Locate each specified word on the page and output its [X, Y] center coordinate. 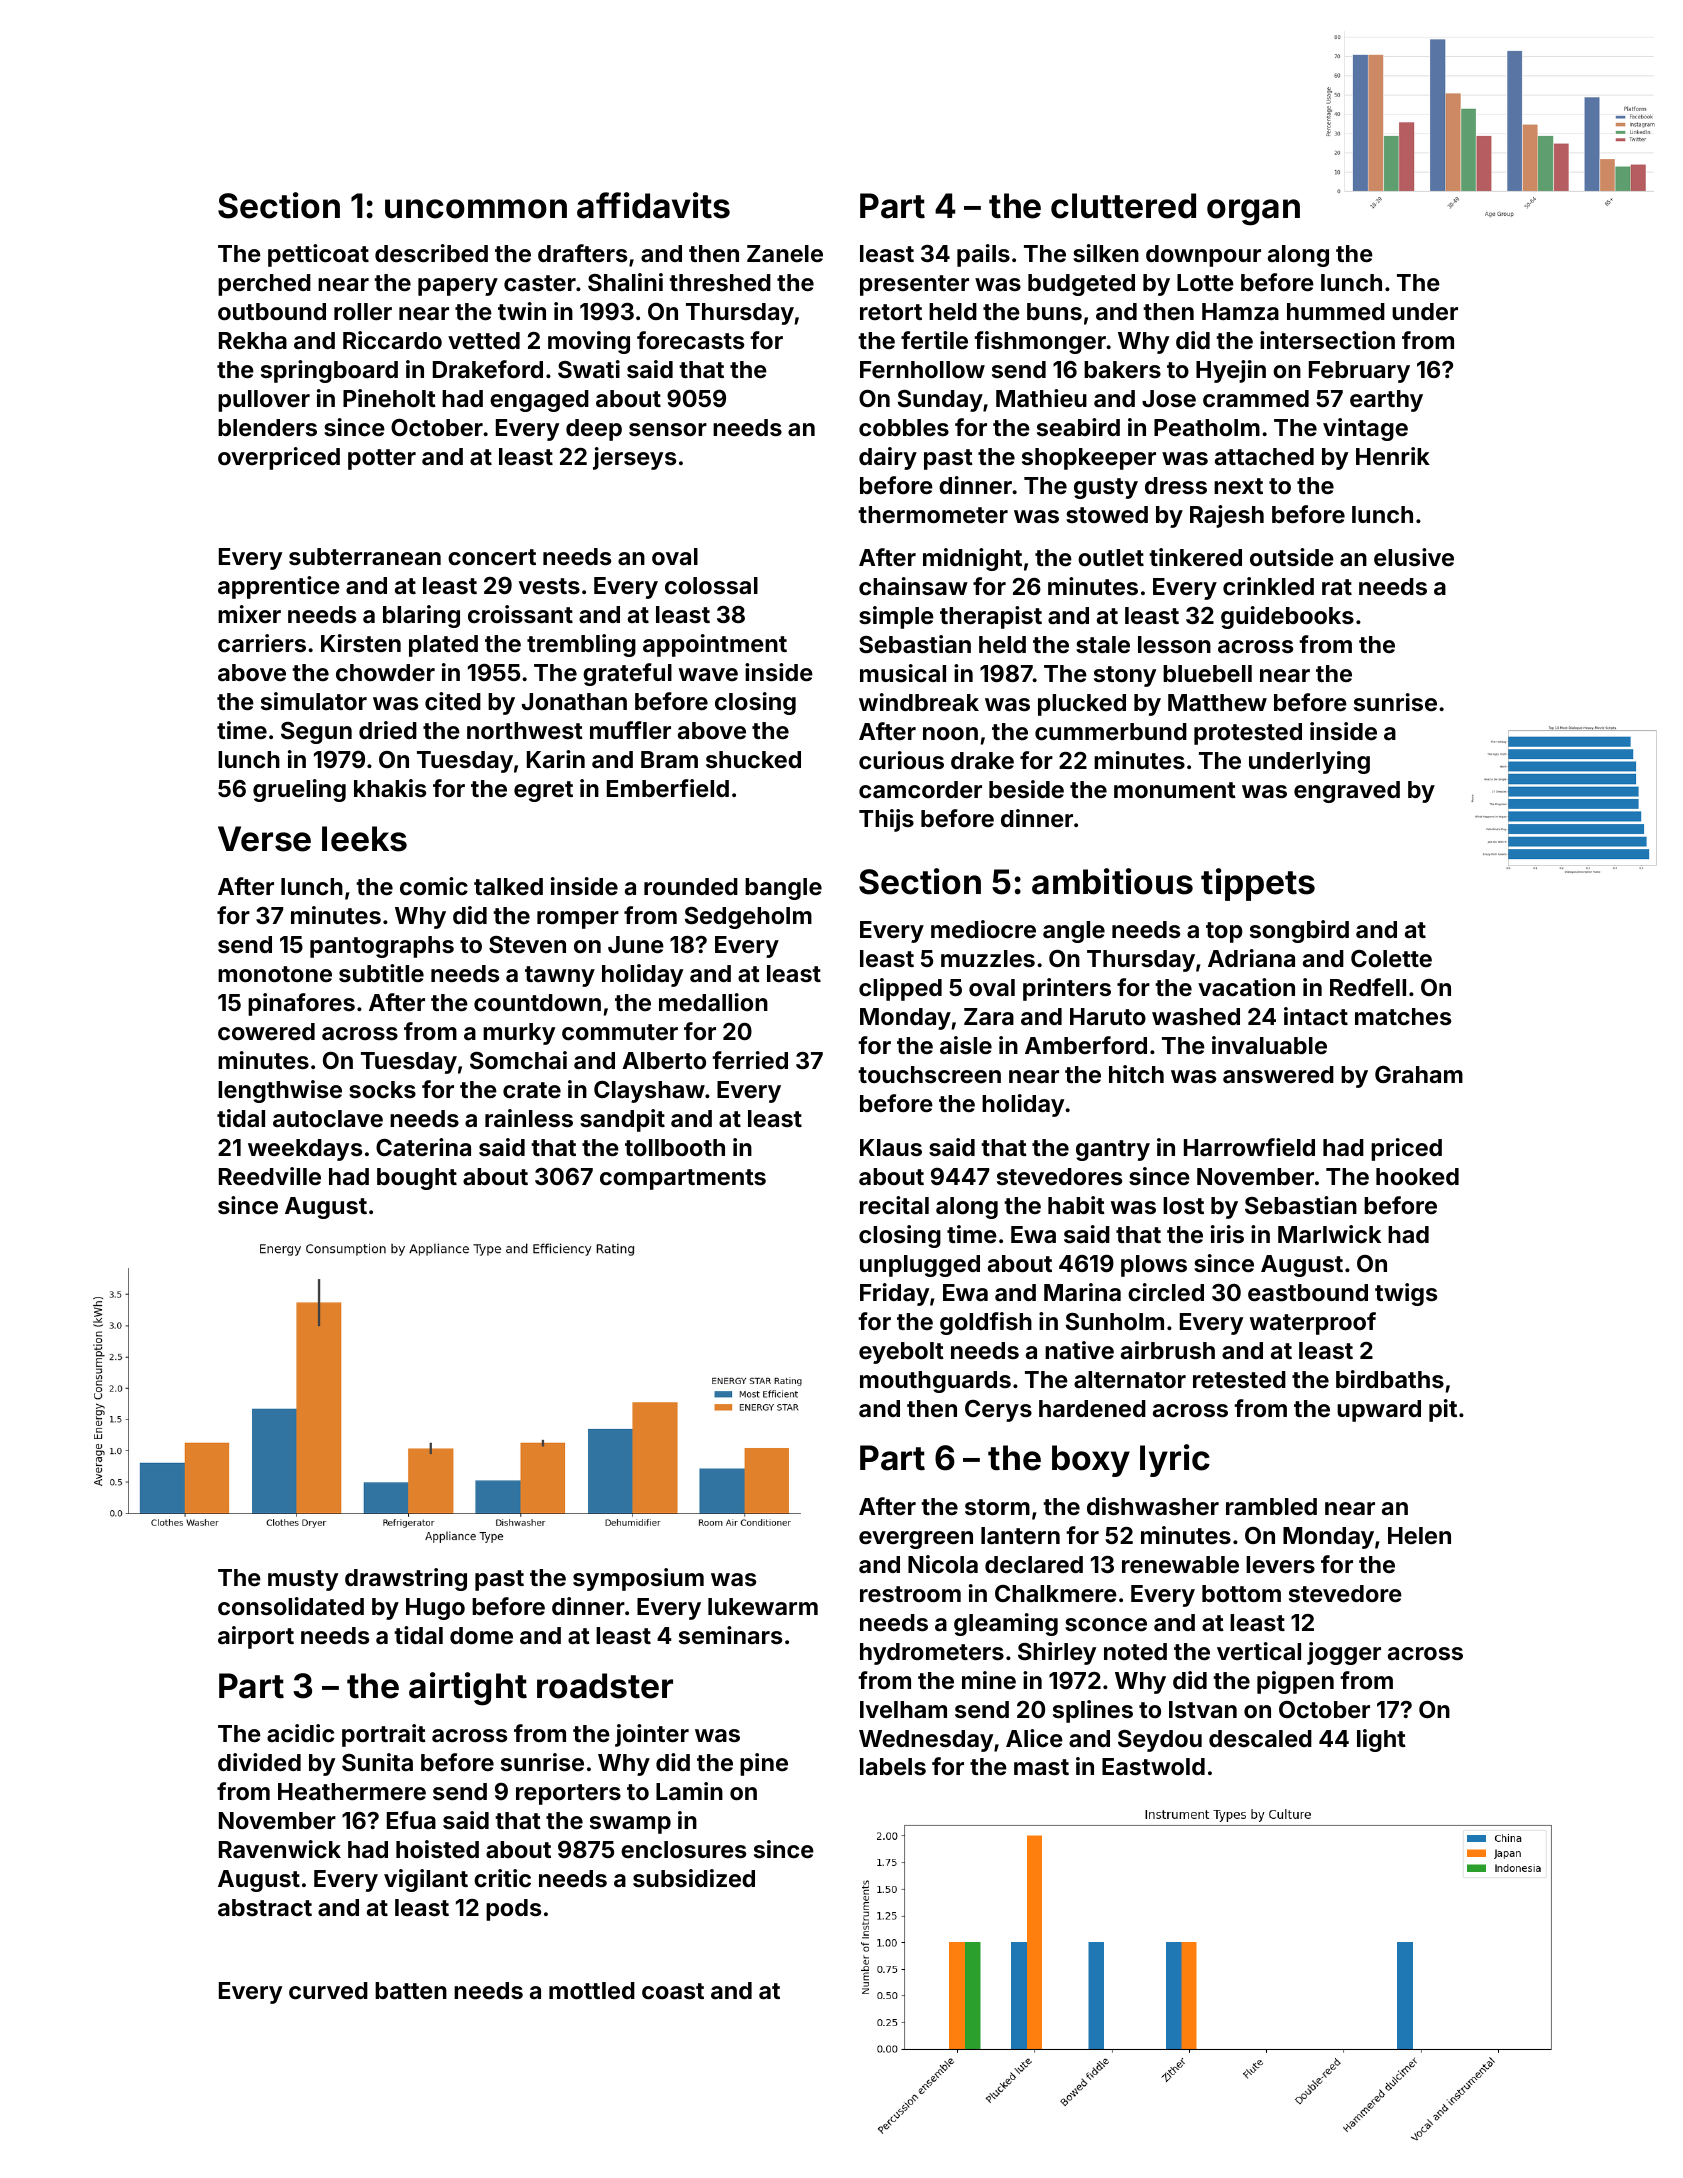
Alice [1034, 1738]
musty [303, 1580]
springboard [329, 371]
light [1381, 1740]
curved [328, 1990]
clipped [900, 989]
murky [519, 1034]
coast [673, 1991]
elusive [1414, 557]
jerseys [634, 458]
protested [1248, 734]
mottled [592, 1990]
